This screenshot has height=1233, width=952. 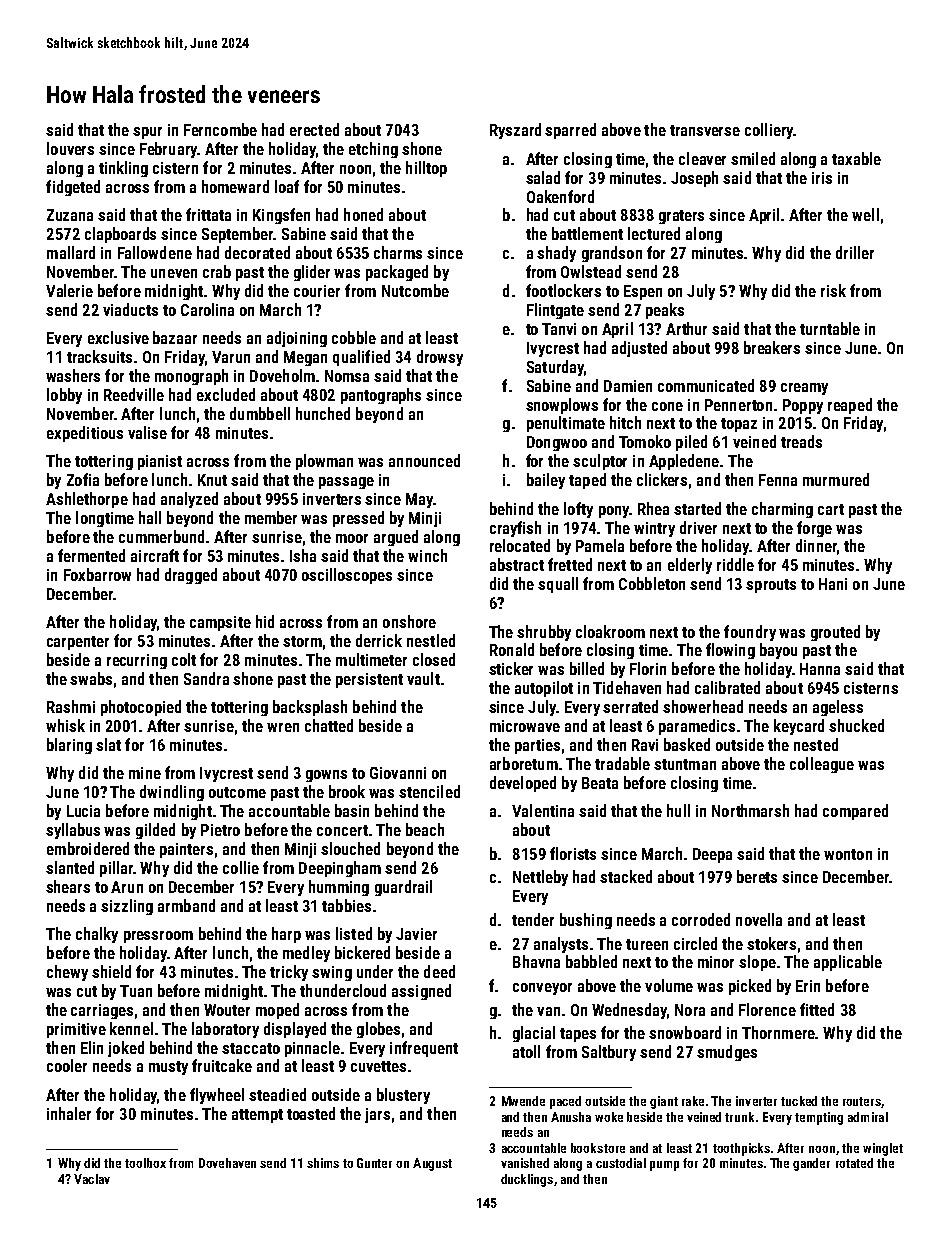 What do you see at coordinates (848, 963) in the screenshot?
I see `applicable` at bounding box center [848, 963].
